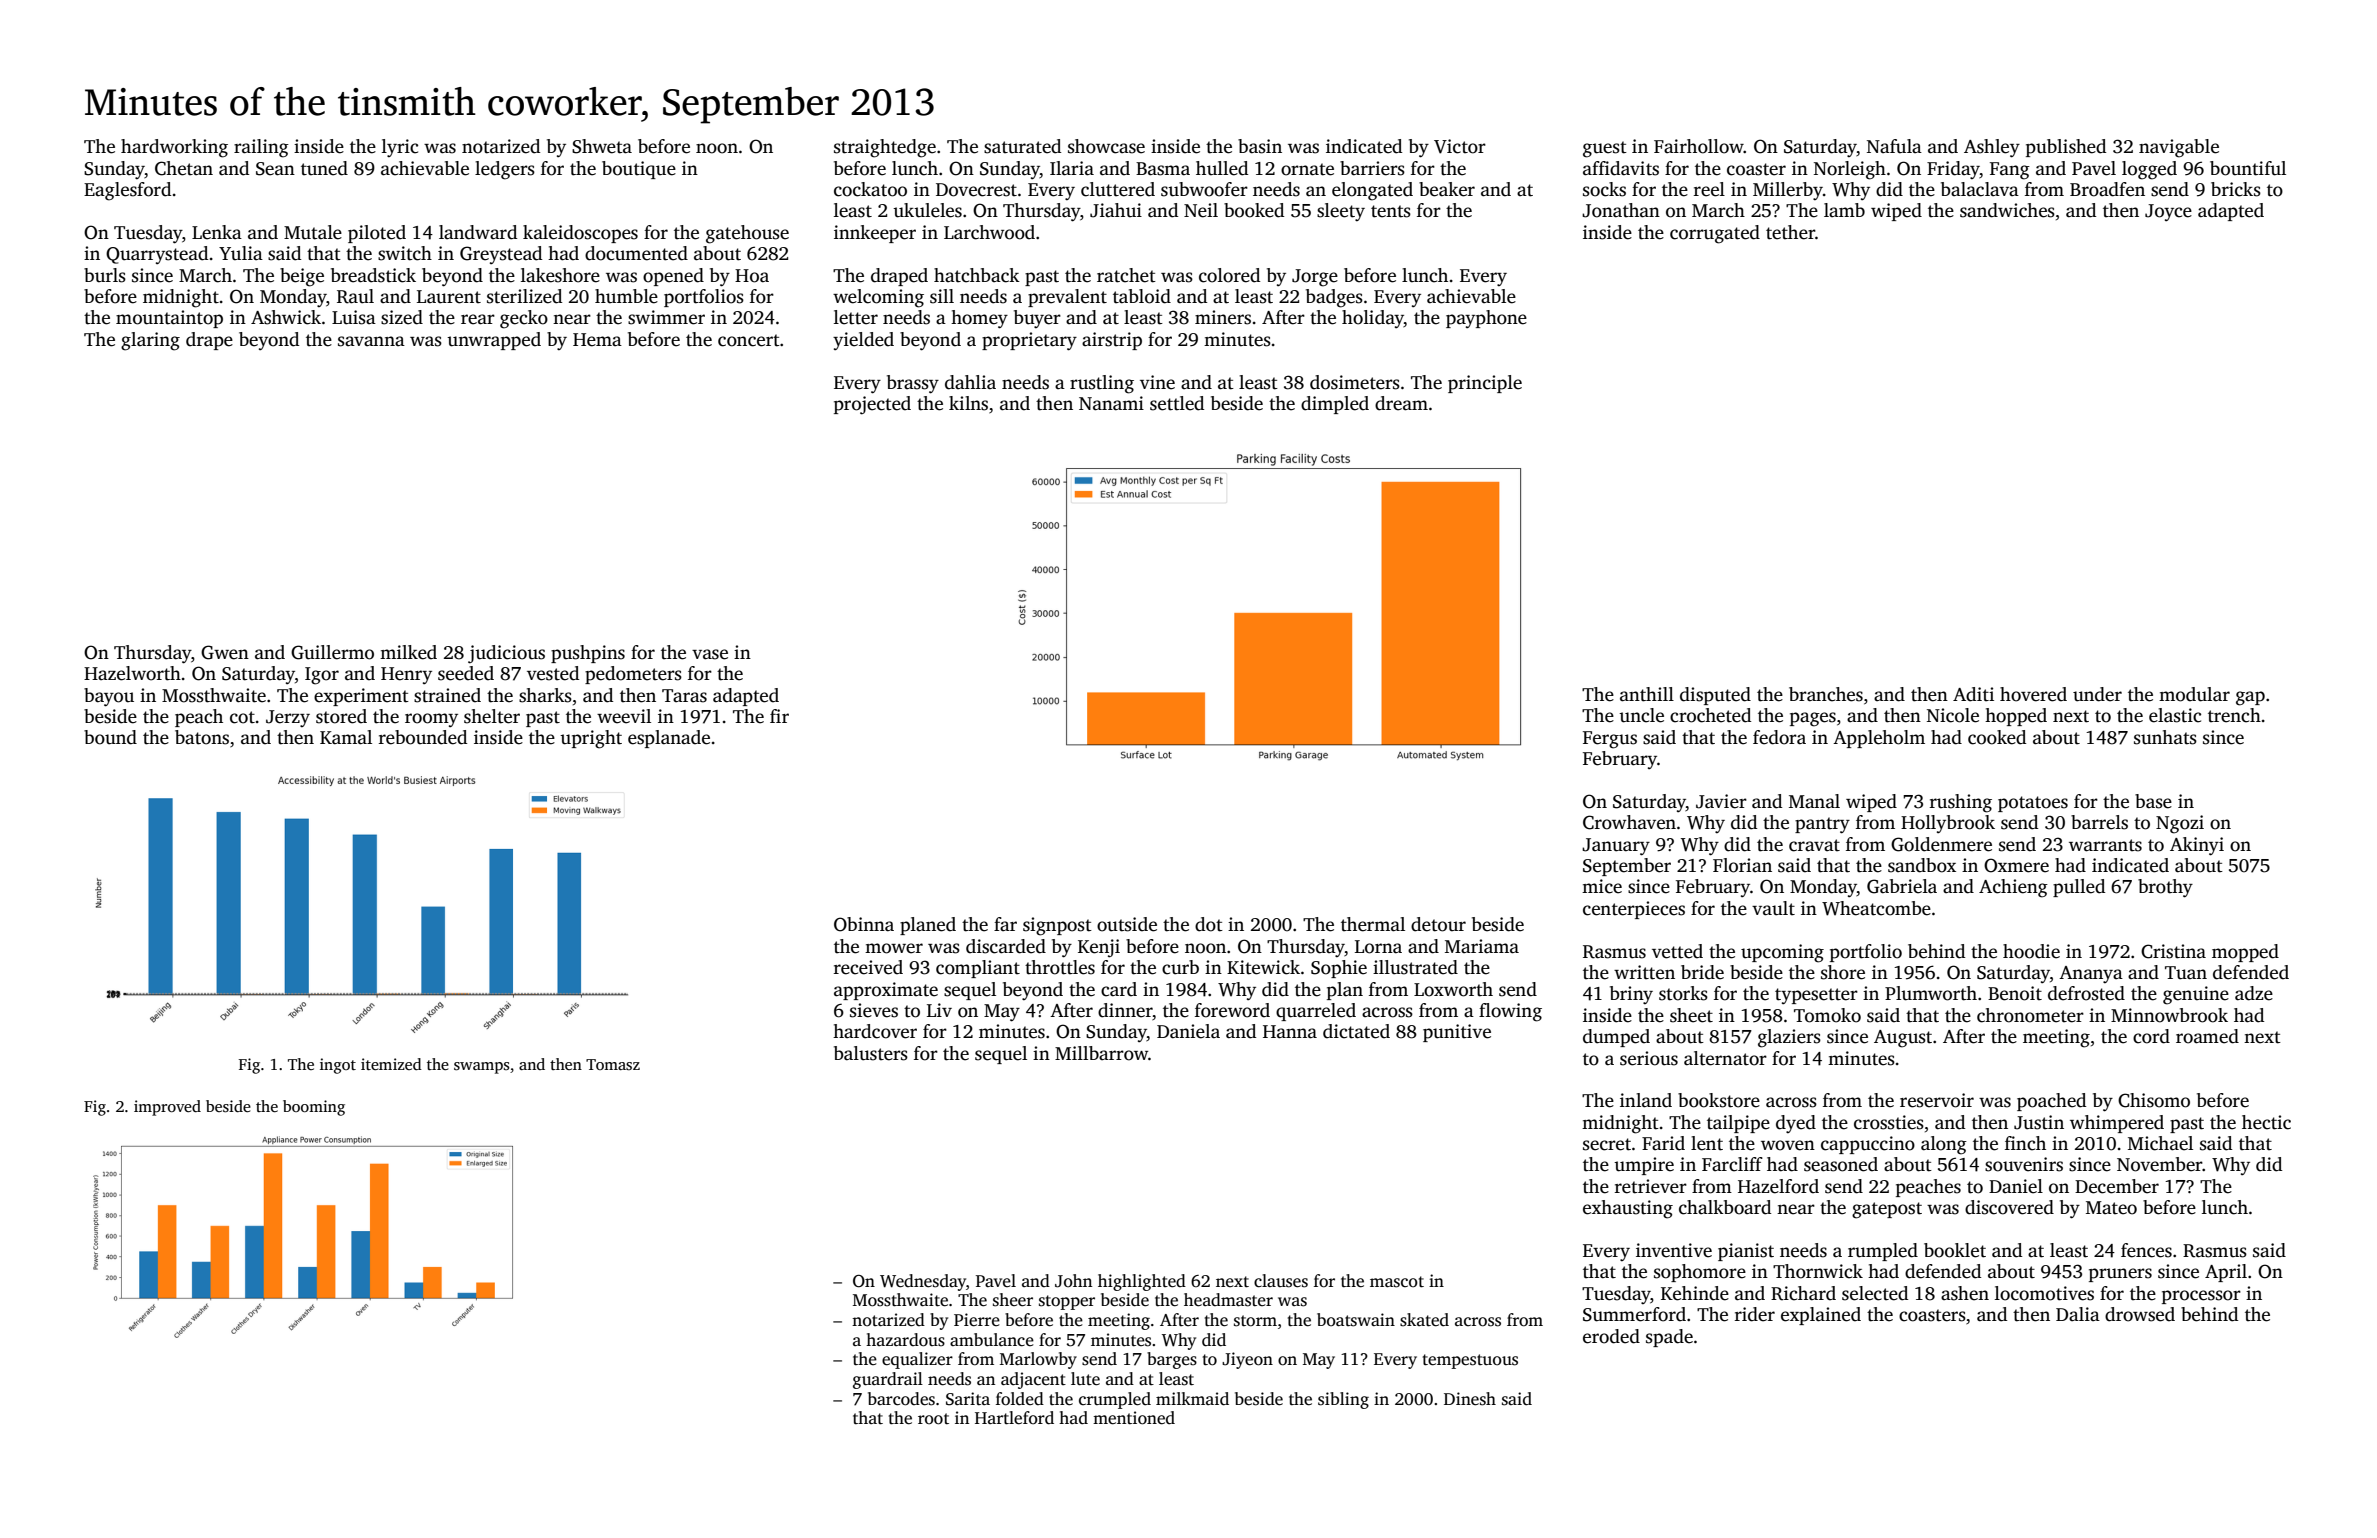  Describe the element at coordinates (1894, 146) in the page. I see `Nafula` at that location.
